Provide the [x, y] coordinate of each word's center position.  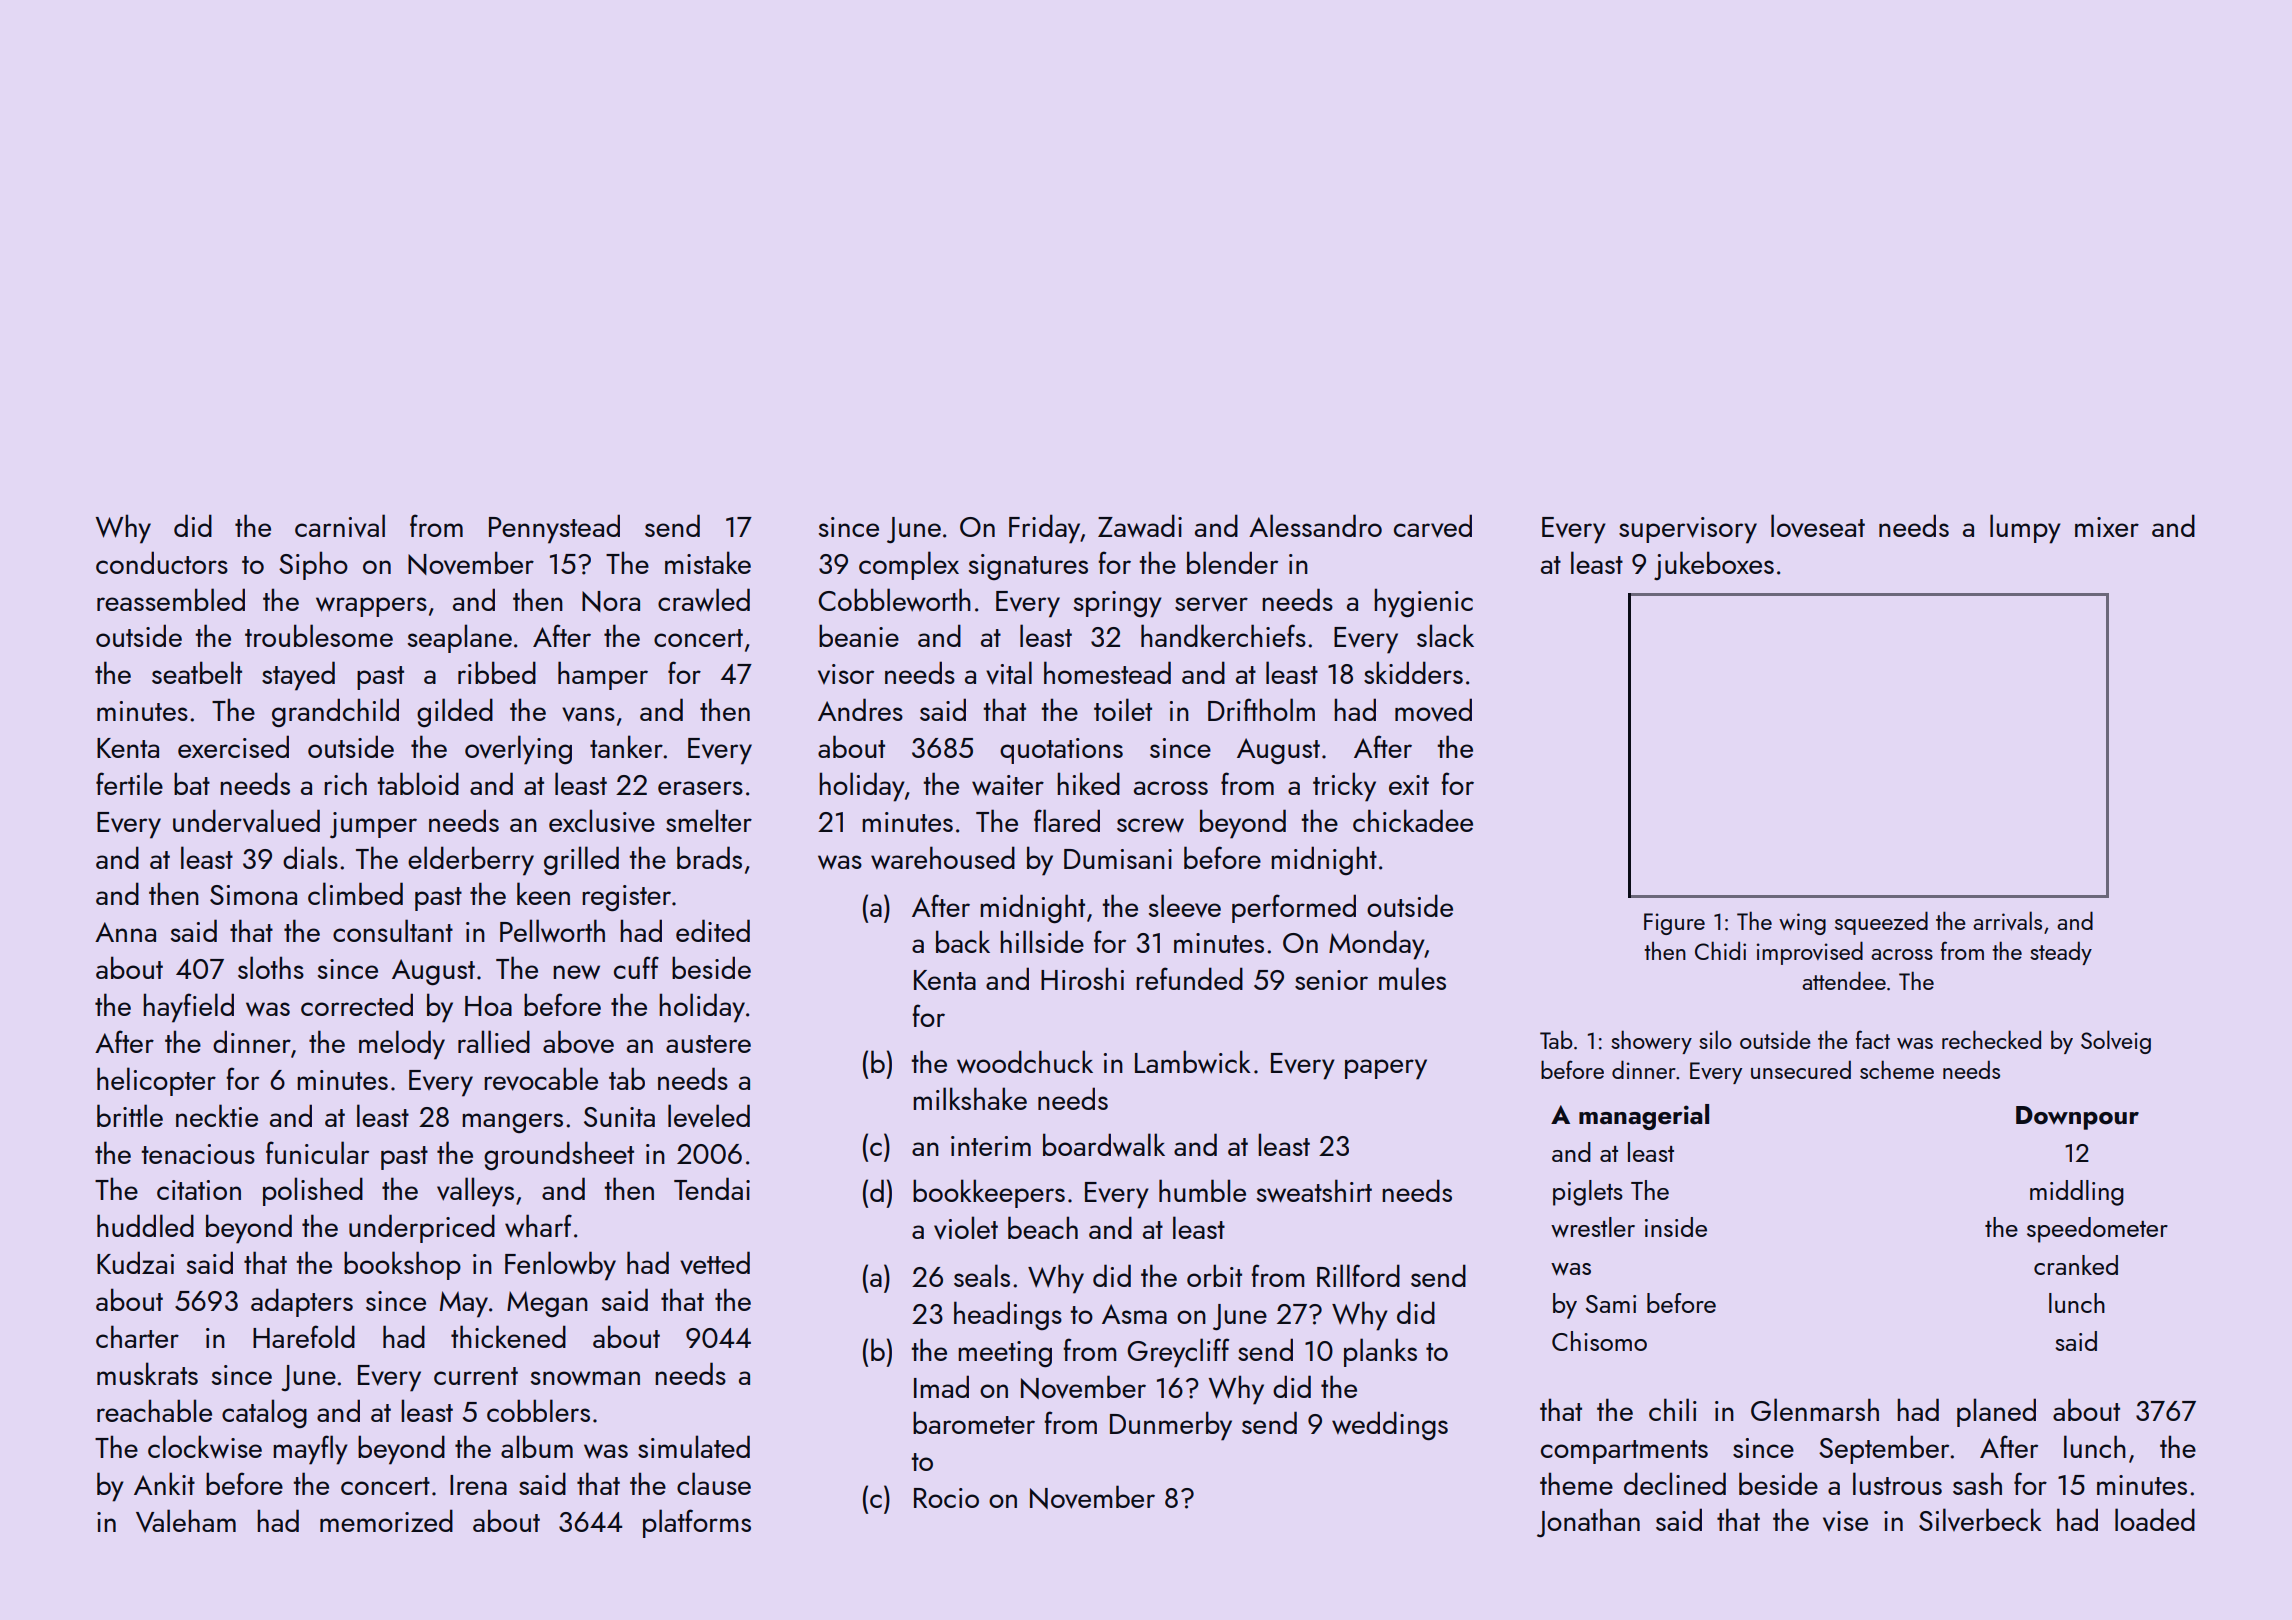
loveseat [1818, 526]
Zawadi [1140, 526]
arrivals [2007, 920]
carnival [340, 526]
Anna [125, 932]
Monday [1377, 945]
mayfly [310, 1450]
